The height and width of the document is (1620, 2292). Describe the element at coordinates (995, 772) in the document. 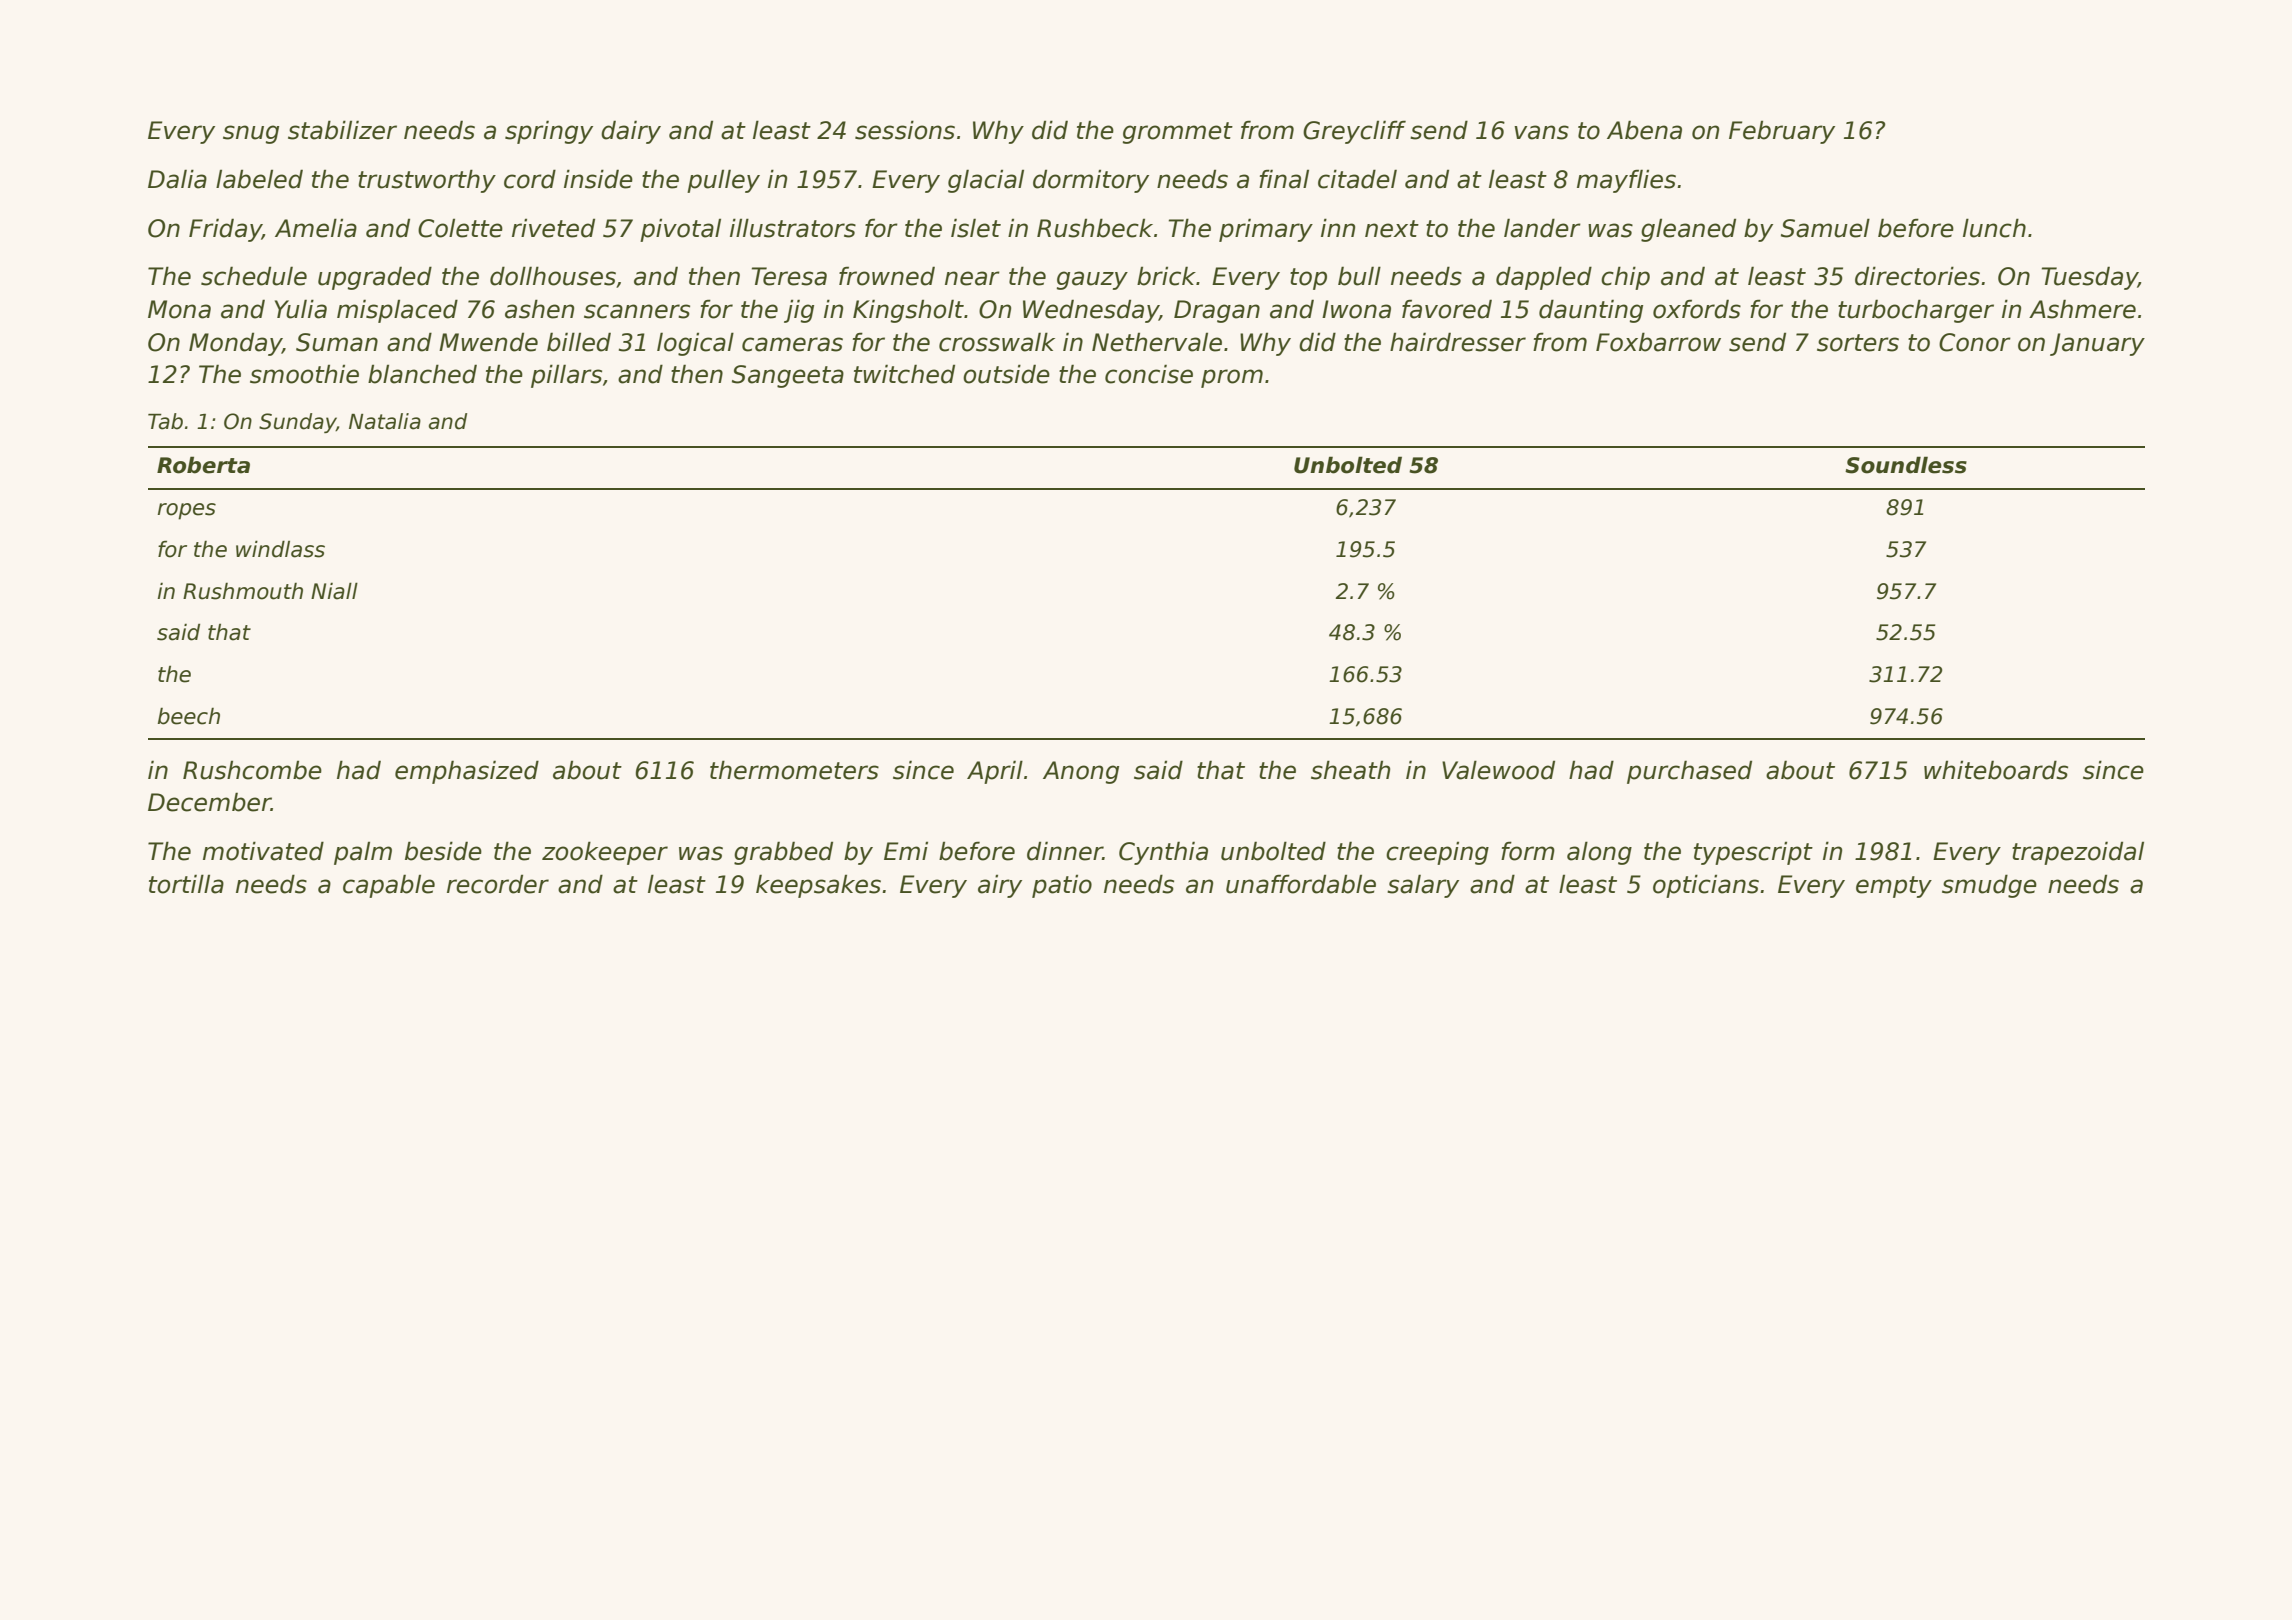

I see `April` at that location.
